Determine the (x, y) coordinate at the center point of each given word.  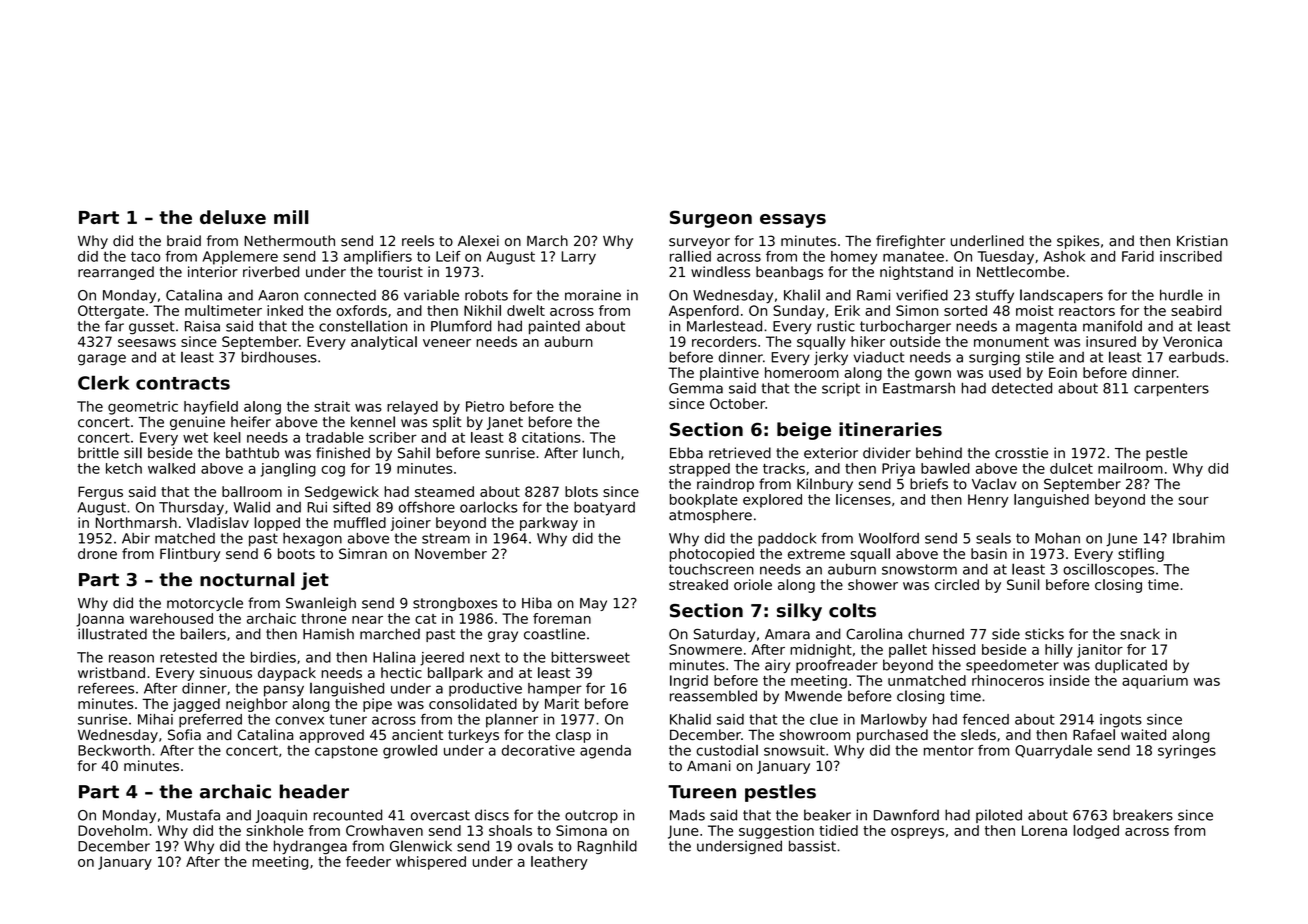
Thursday (191, 509)
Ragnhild (607, 847)
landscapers (1061, 296)
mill (291, 217)
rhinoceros (1008, 680)
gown (933, 375)
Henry (988, 501)
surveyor (699, 243)
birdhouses (279, 357)
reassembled (713, 696)
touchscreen (711, 569)
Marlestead (724, 326)
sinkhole (275, 830)
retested (188, 657)
